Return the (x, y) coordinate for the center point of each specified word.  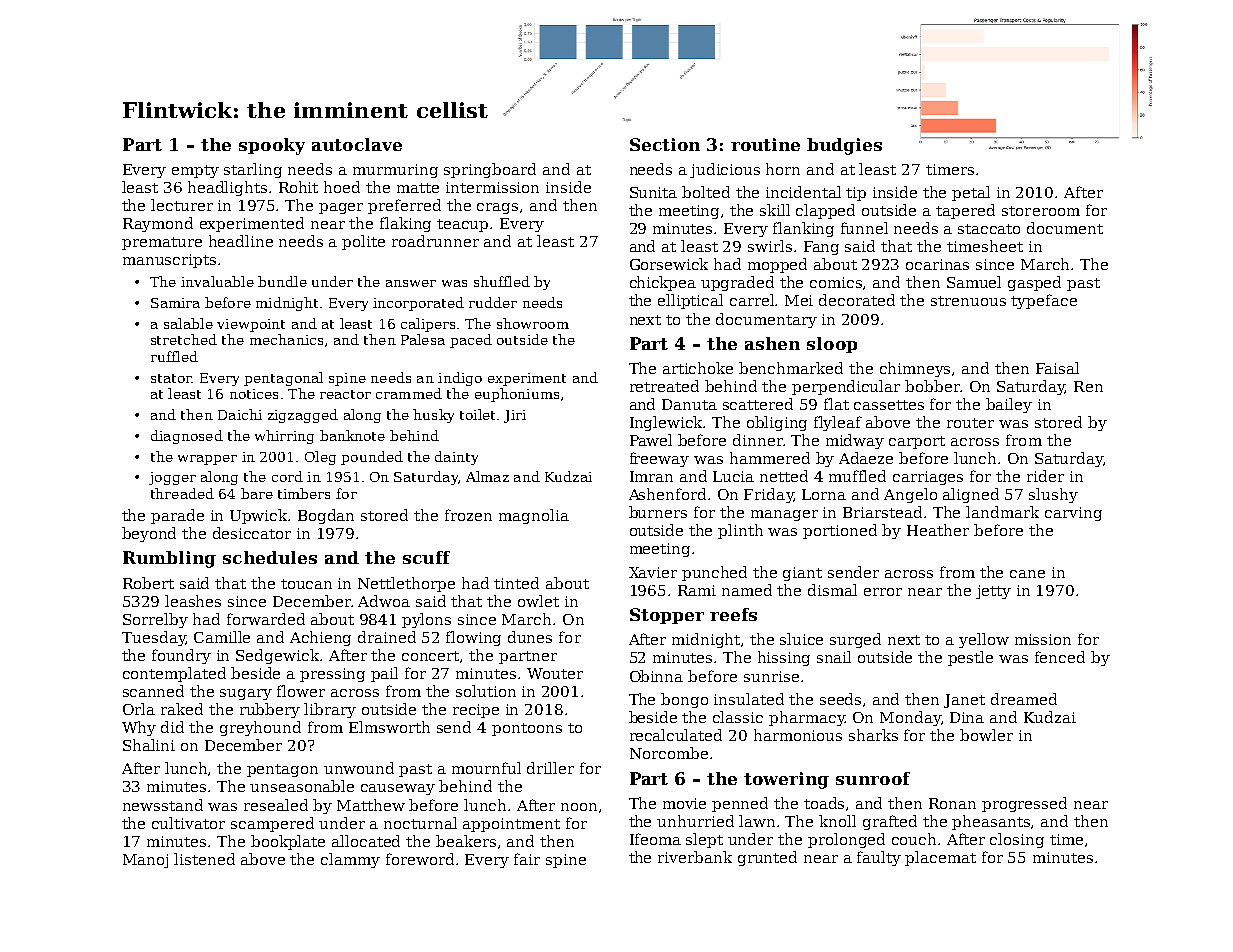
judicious (725, 170)
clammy (350, 860)
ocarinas (937, 264)
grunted (767, 858)
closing (1017, 840)
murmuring (395, 171)
